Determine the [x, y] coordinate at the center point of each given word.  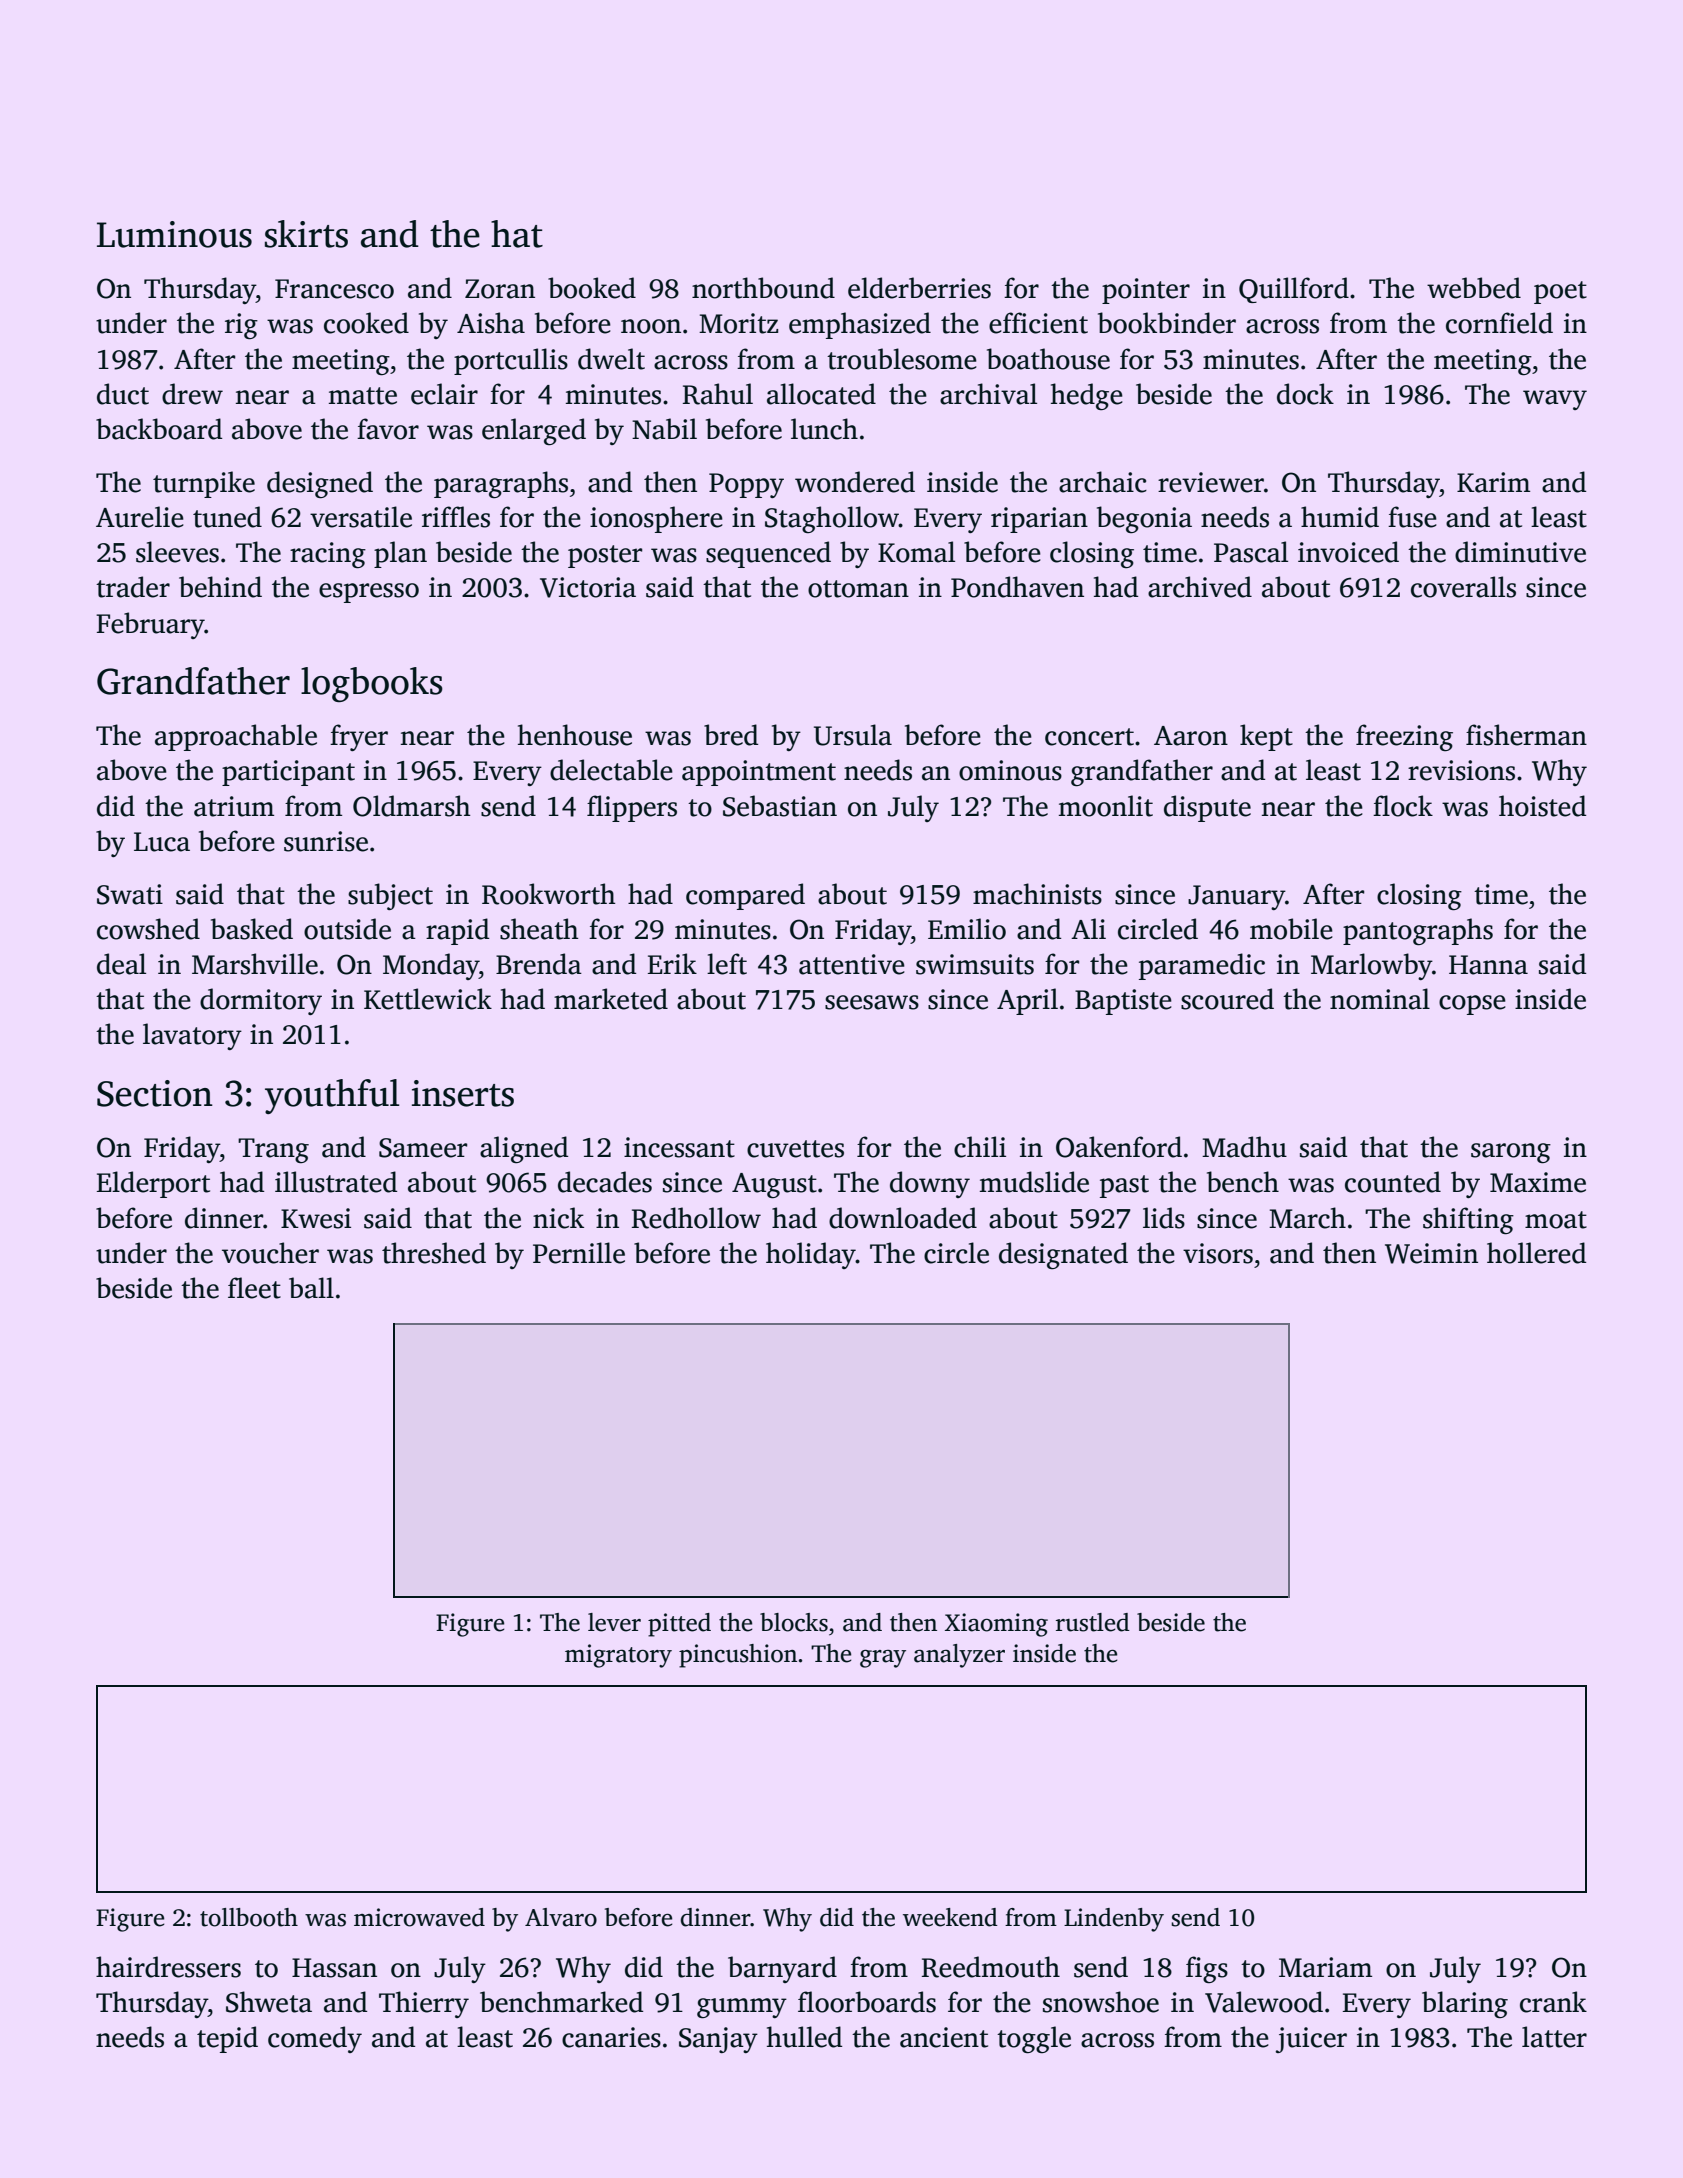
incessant [679, 1147]
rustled [1093, 1622]
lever [614, 1622]
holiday [811, 1255]
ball [311, 1288]
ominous [1010, 770]
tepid [227, 2039]
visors [1218, 1253]
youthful [332, 1096]
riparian [1039, 520]
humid [1340, 517]
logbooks [372, 684]
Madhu [1244, 1147]
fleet [254, 1288]
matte [363, 396]
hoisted [1542, 806]
